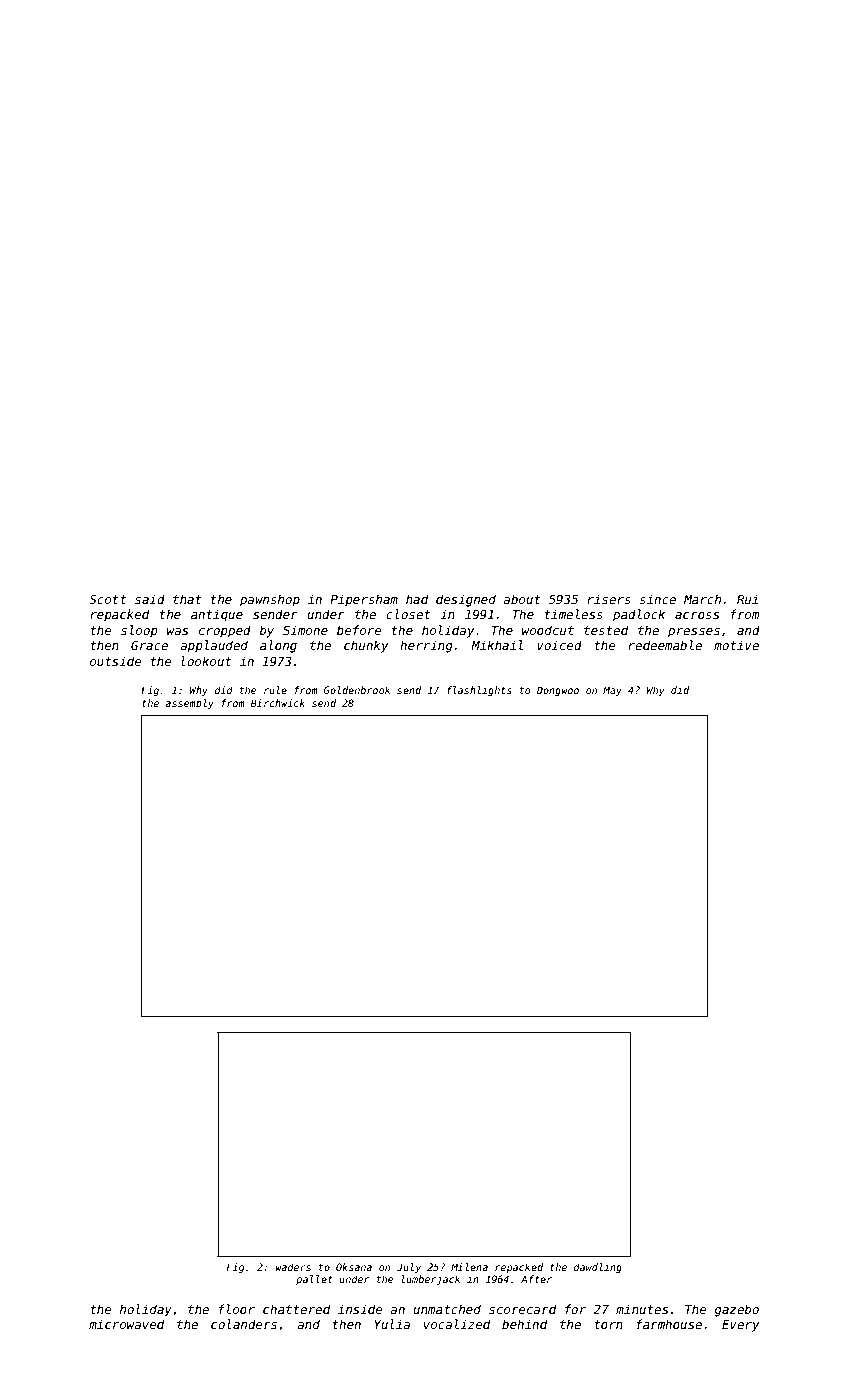  What do you see at coordinates (574, 614) in the document?
I see `timeless` at bounding box center [574, 614].
